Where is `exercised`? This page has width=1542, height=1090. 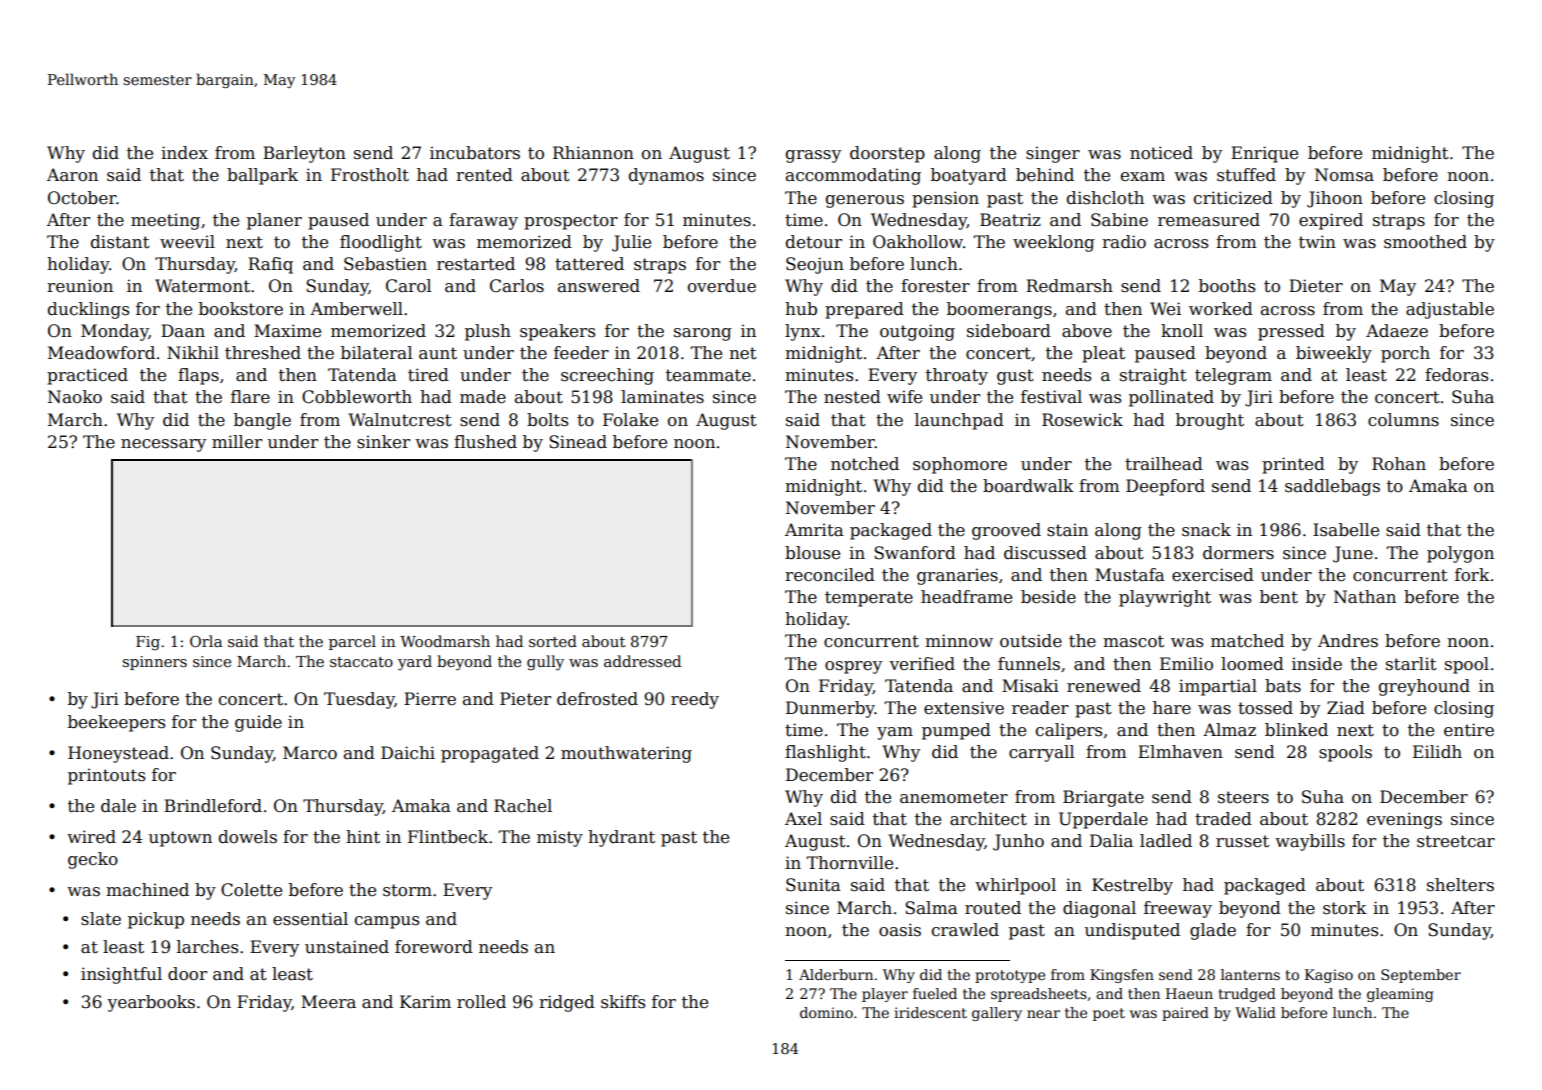 exercised is located at coordinates (1213, 575).
